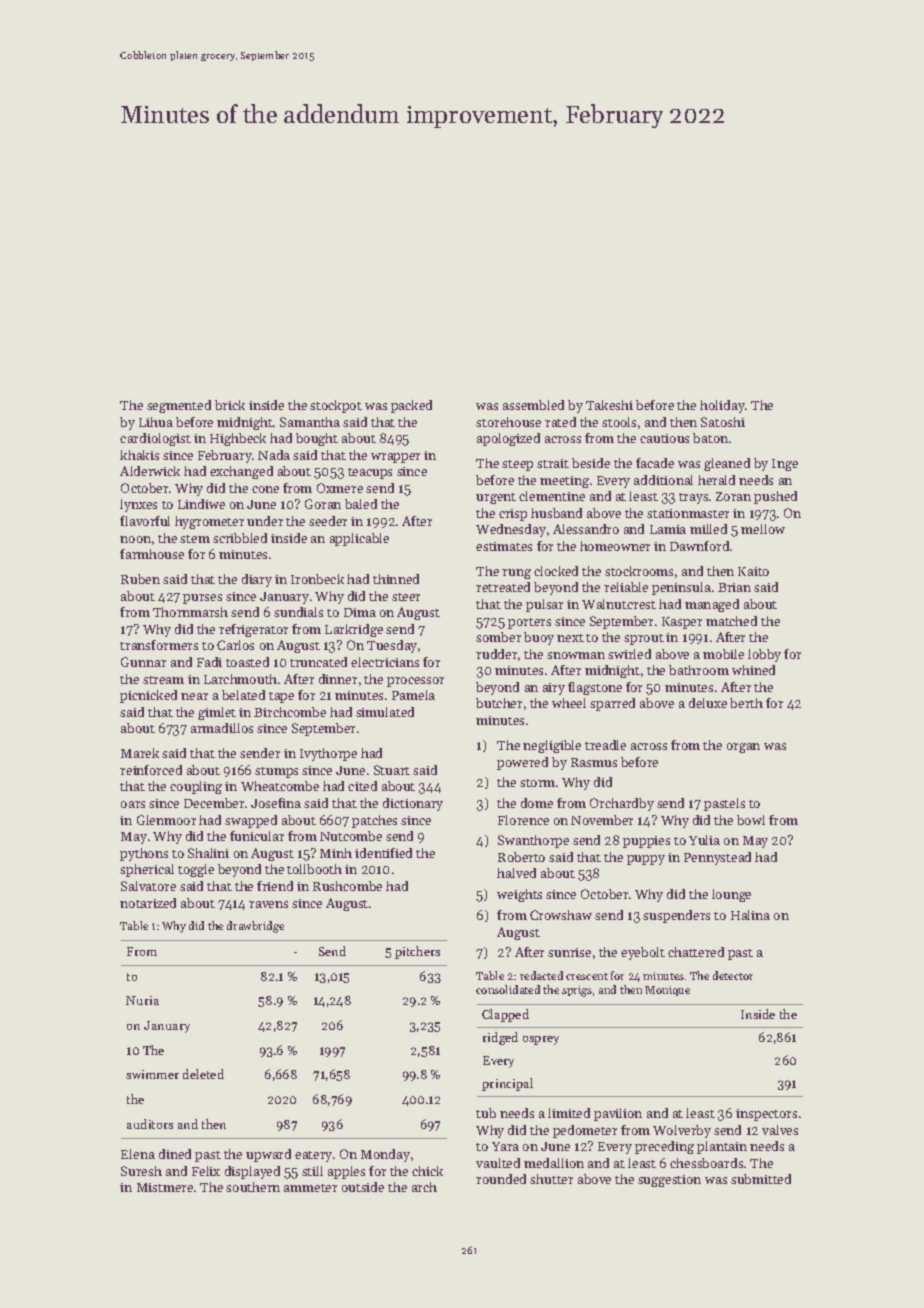 Image resolution: width=924 pixels, height=1308 pixels. Describe the element at coordinates (743, 748) in the image. I see `organ` at that location.
